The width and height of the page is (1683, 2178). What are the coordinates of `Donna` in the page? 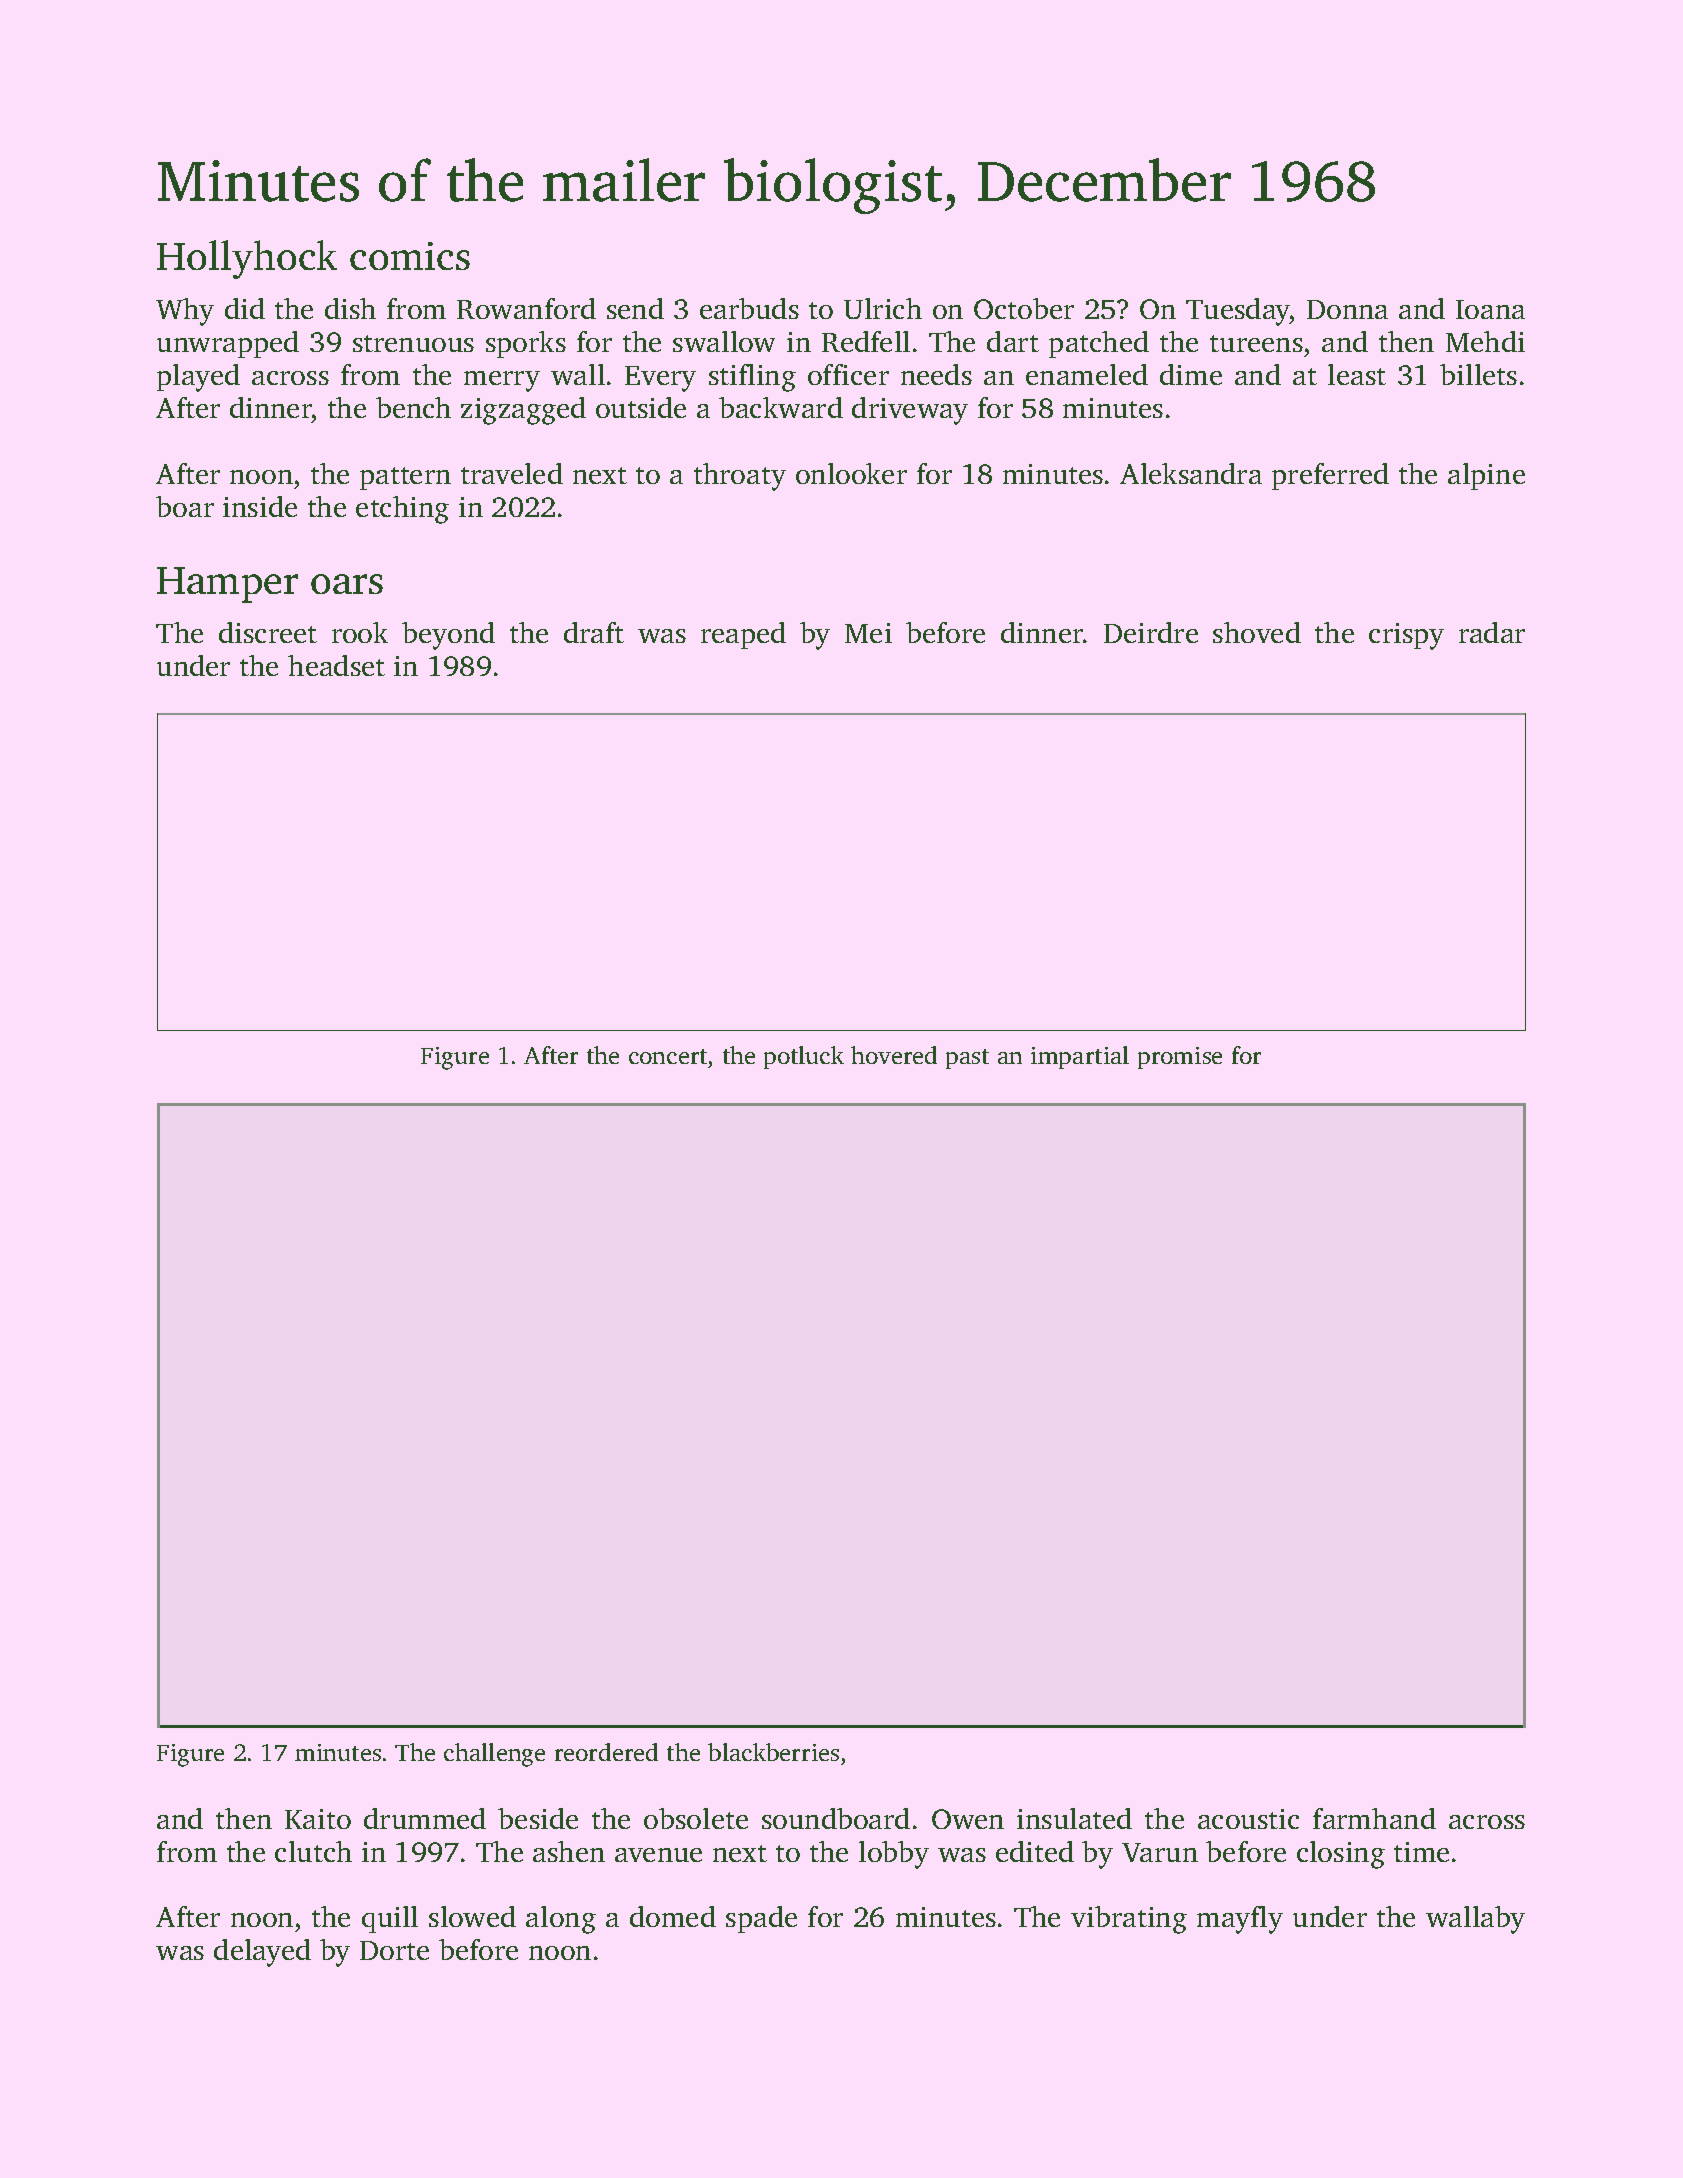 It's located at (1347, 309).
